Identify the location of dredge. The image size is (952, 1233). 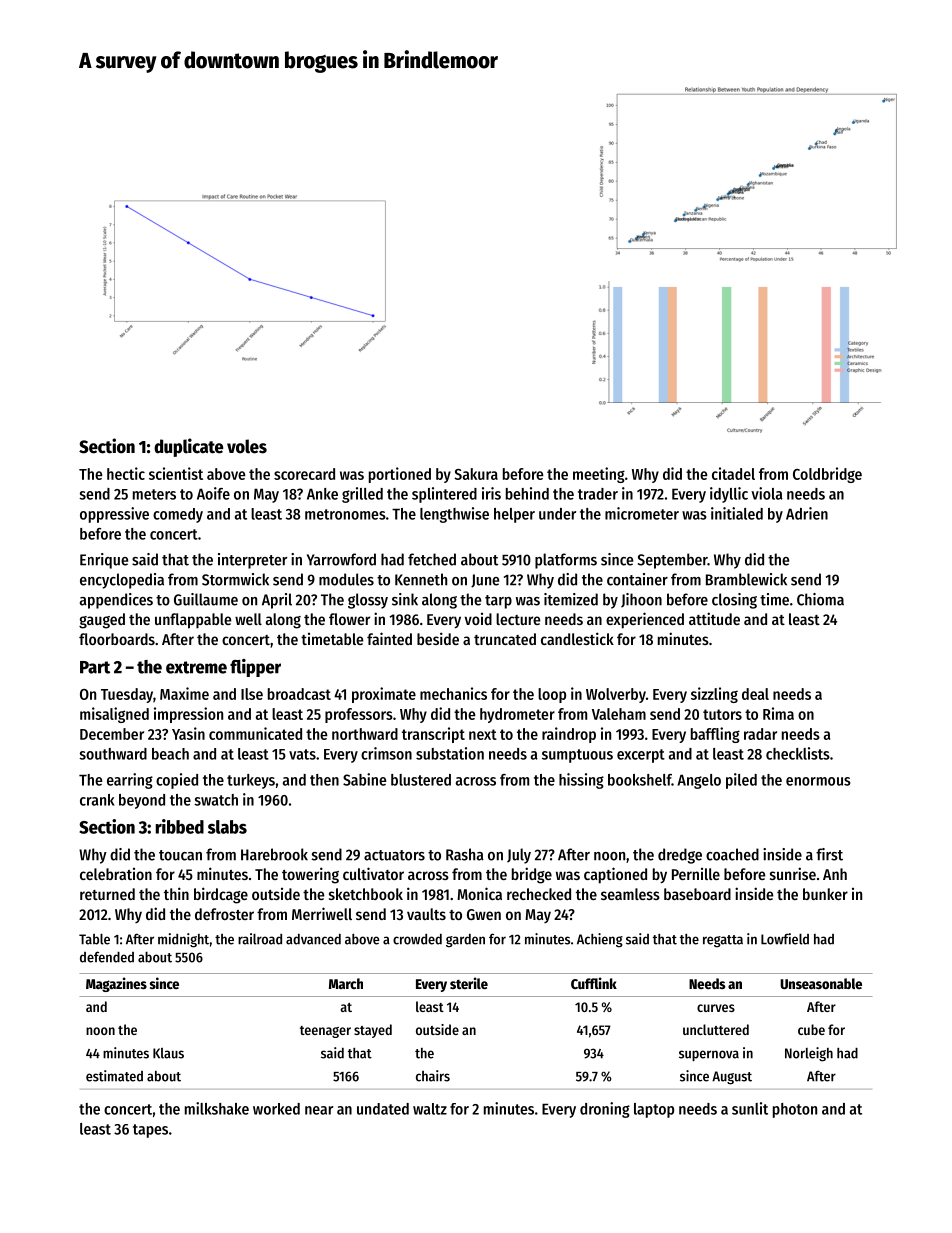
(680, 856).
